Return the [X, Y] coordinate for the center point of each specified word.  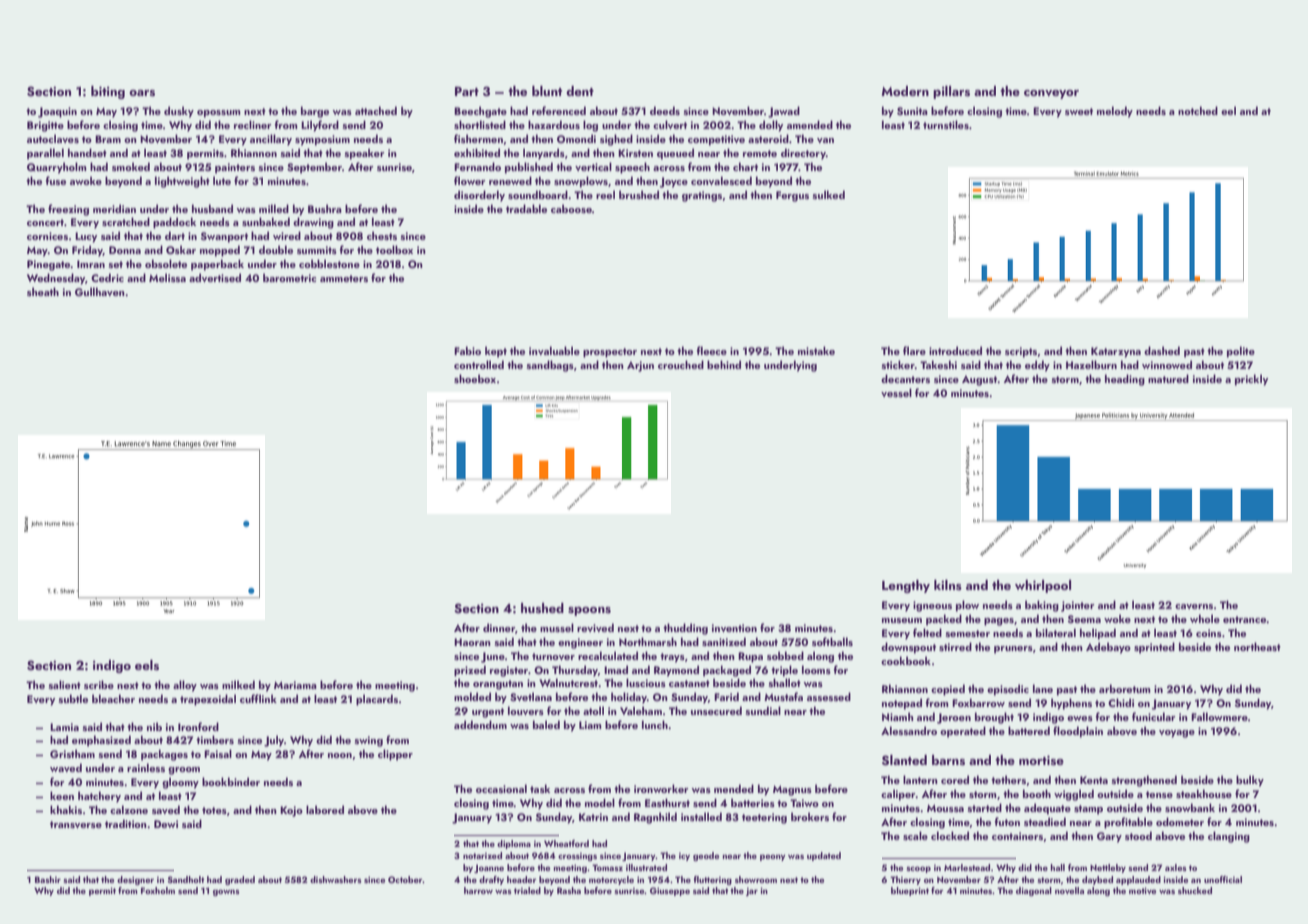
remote [760, 153]
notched [1198, 110]
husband [212, 208]
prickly [1251, 380]
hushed [542, 608]
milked [238, 684]
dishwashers [335, 879]
